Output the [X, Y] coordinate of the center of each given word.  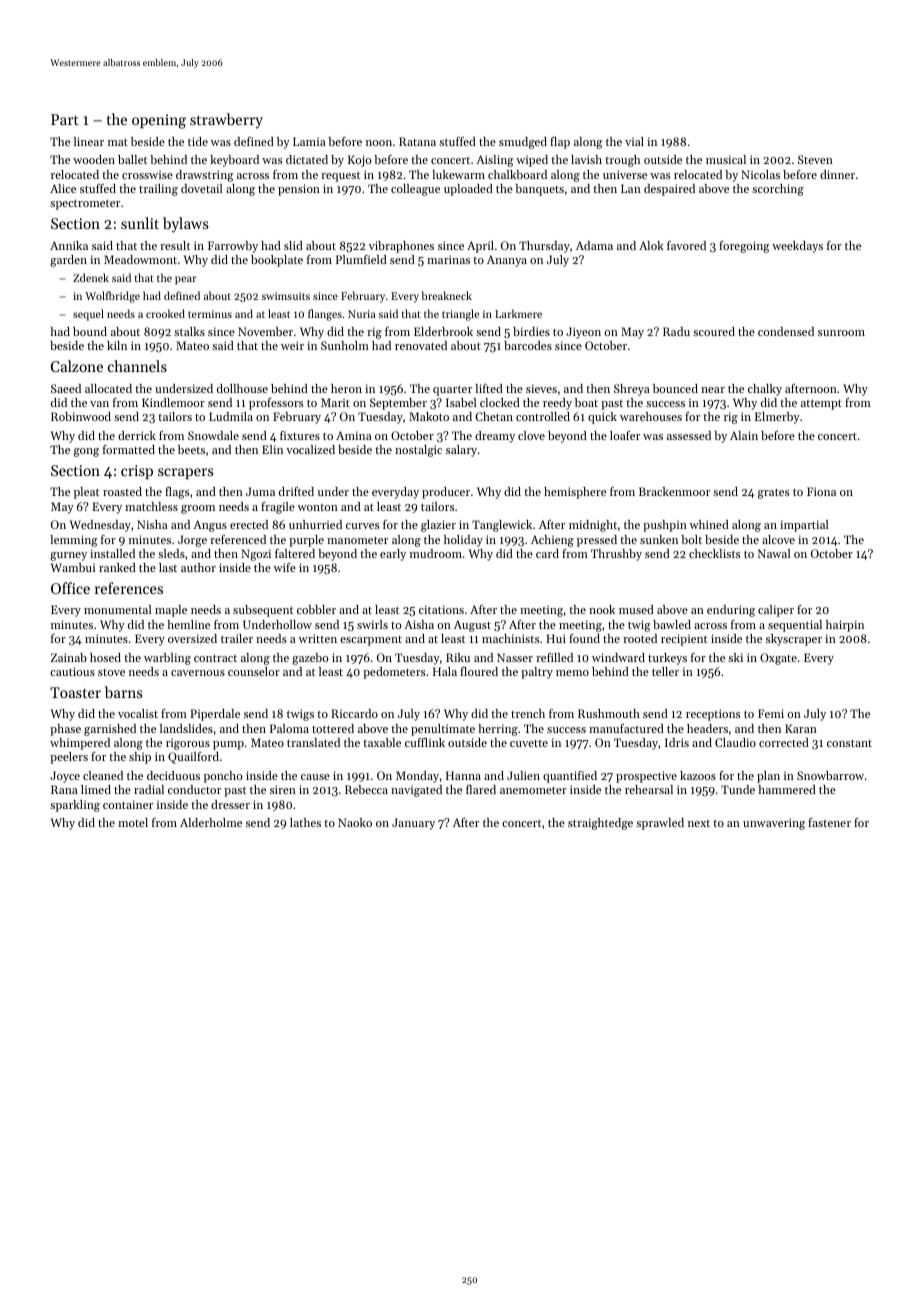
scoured [714, 331]
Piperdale [215, 715]
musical [726, 159]
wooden [94, 159]
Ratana [417, 141]
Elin [272, 449]
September [398, 404]
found [584, 638]
